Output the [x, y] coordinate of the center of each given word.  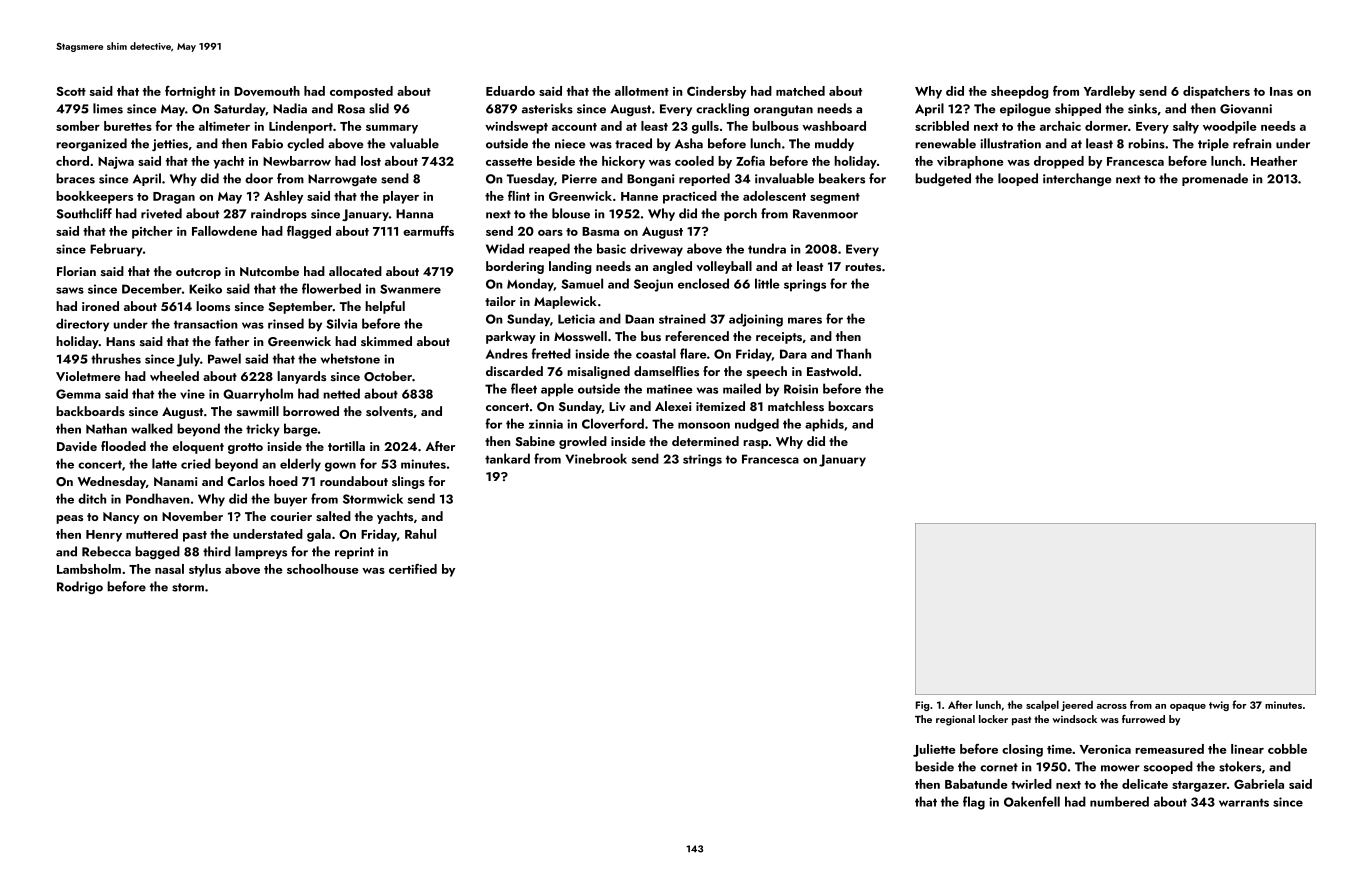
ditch [92, 498]
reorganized [91, 145]
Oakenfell [1032, 801]
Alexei [673, 406]
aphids [824, 425]
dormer [1106, 126]
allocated [355, 271]
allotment [642, 91]
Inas [1281, 91]
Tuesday [530, 179]
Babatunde [976, 784]
